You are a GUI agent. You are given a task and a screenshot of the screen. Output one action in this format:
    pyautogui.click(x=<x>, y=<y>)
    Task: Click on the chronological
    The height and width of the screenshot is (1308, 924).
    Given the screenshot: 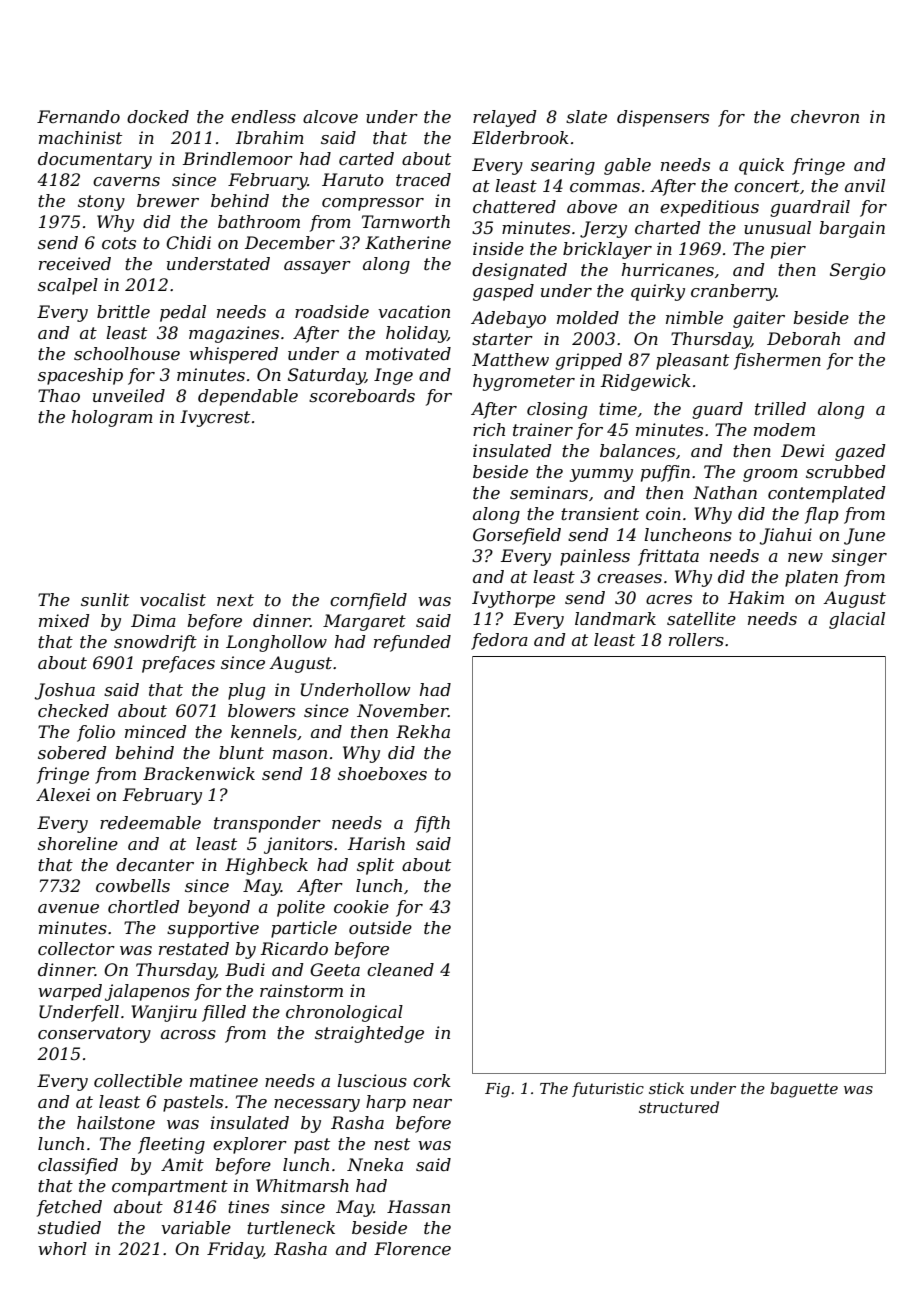 What is the action you would take?
    pyautogui.click(x=344, y=1013)
